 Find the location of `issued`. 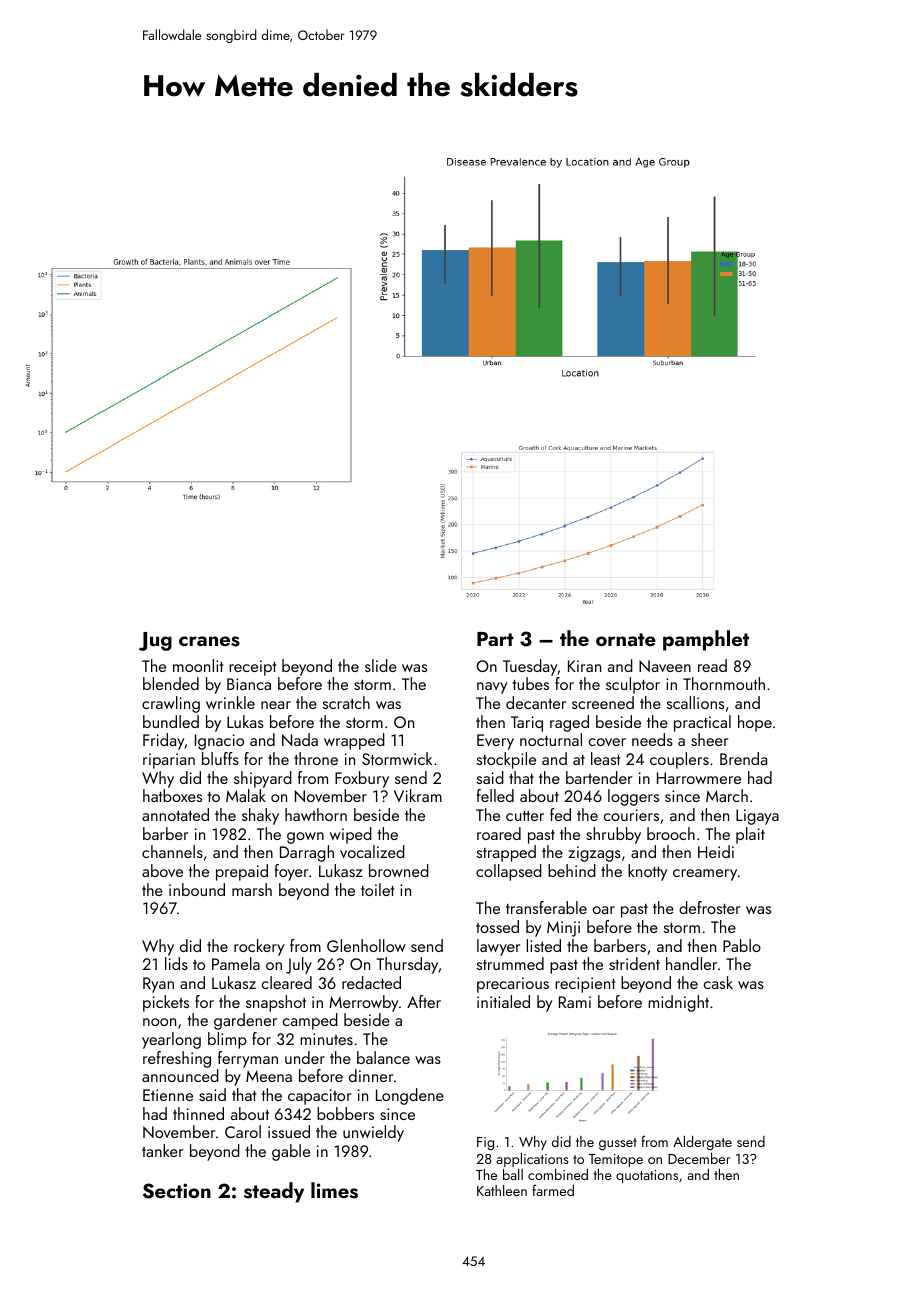

issued is located at coordinates (289, 1131).
